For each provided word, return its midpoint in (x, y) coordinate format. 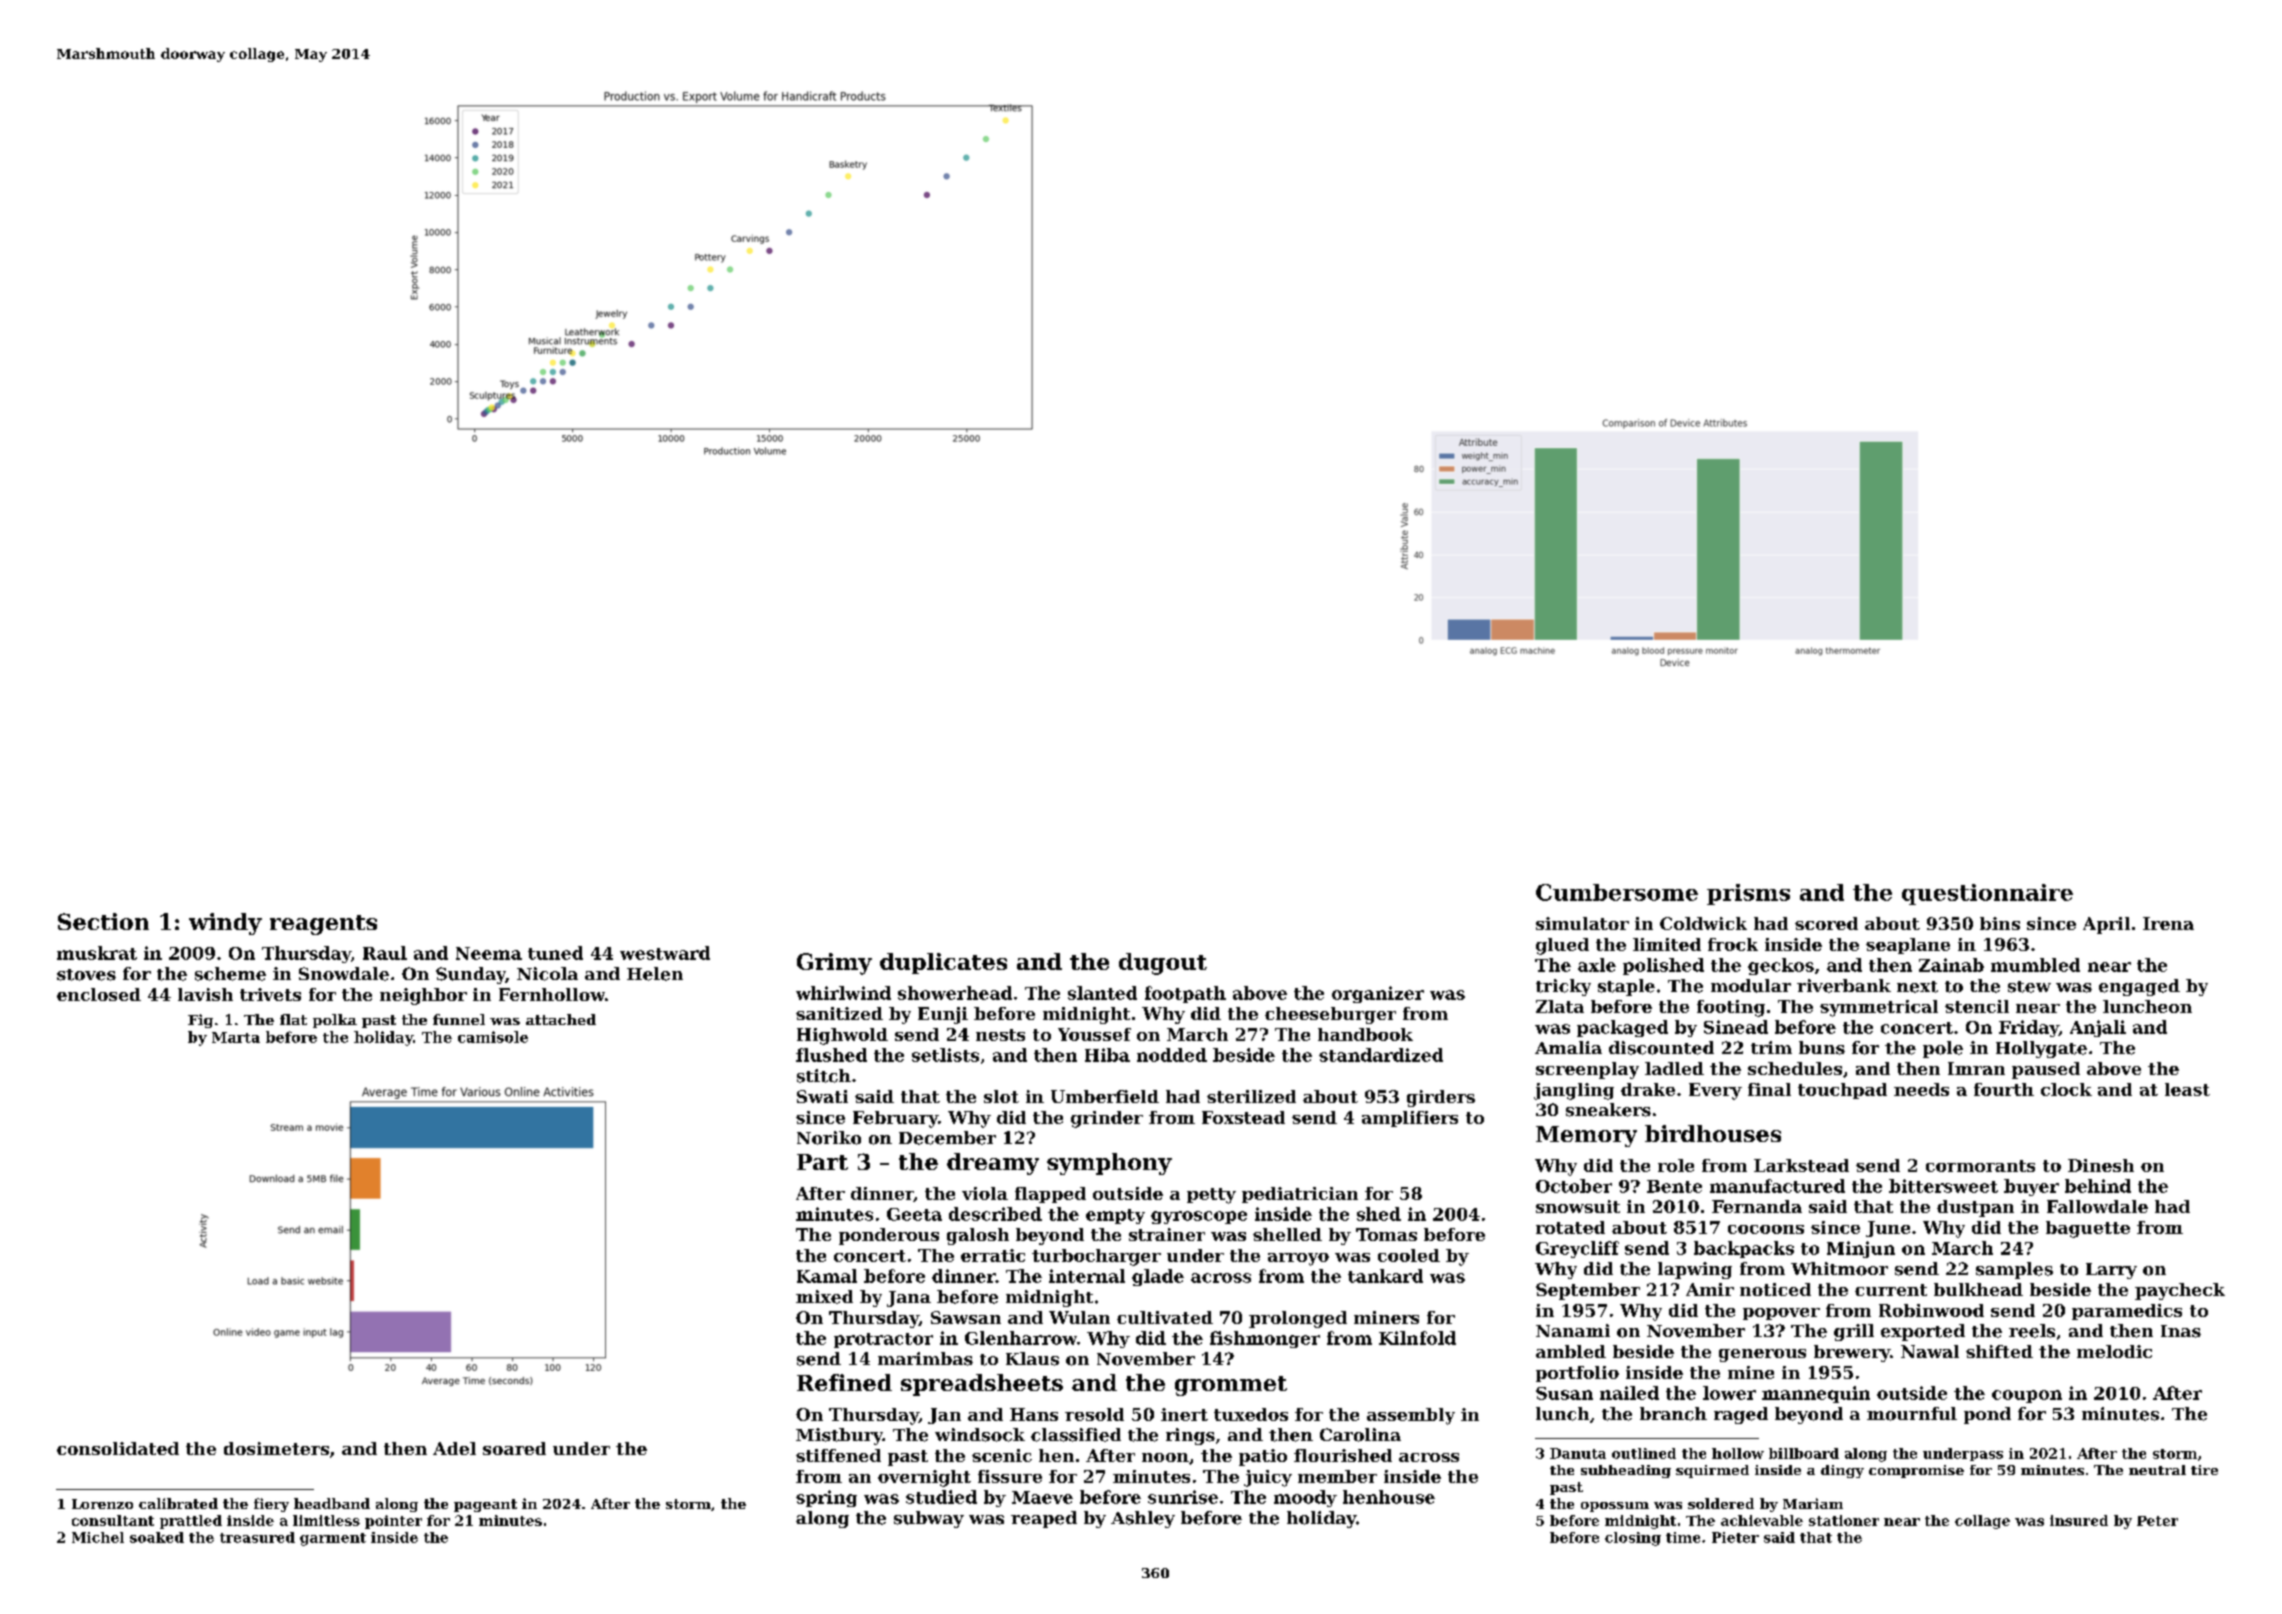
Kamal (827, 1276)
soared (514, 1448)
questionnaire (1987, 894)
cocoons (1766, 1229)
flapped (1050, 1195)
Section (103, 921)
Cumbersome (1617, 892)
